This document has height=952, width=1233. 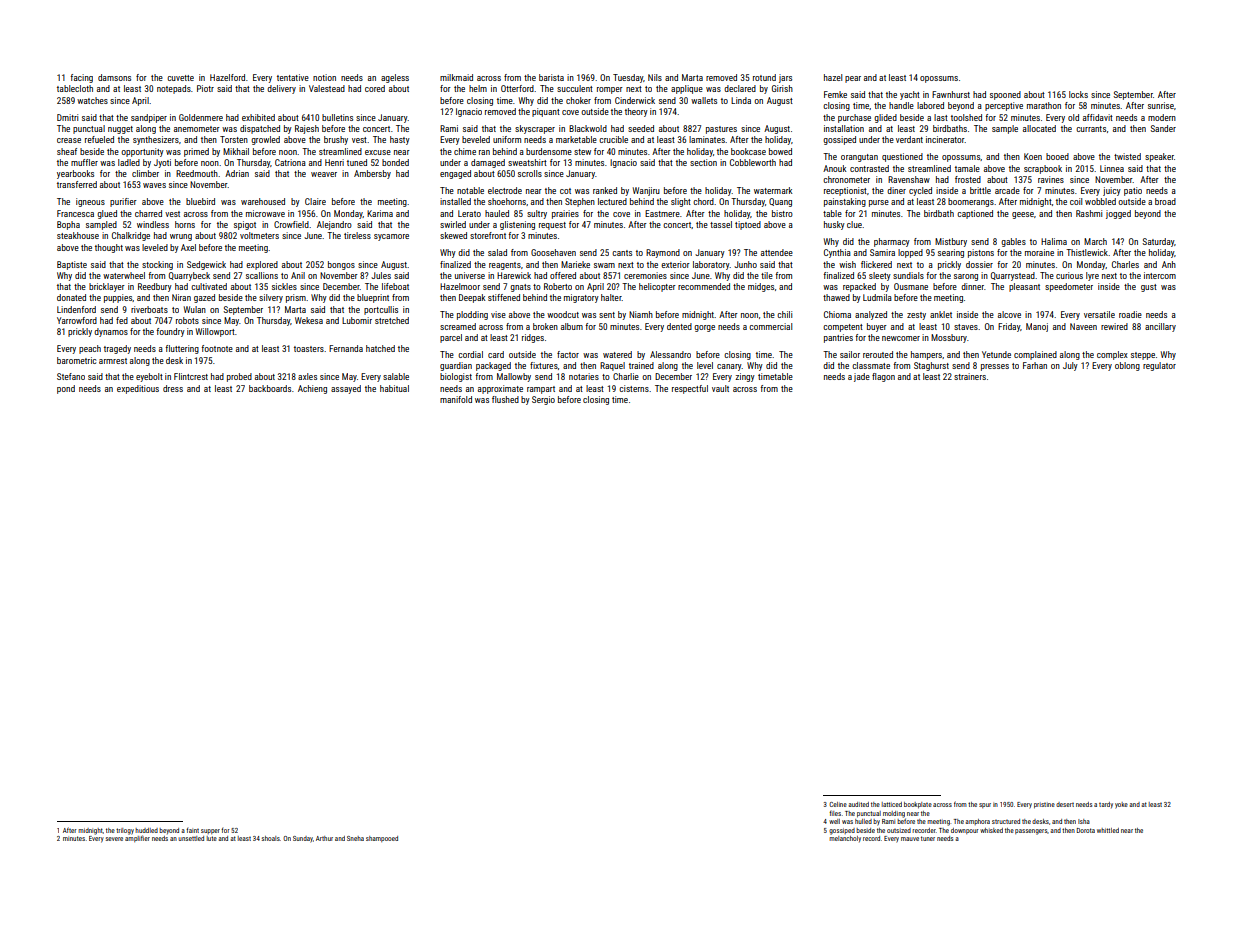 What do you see at coordinates (1039, 252) in the document?
I see `moraine` at bounding box center [1039, 252].
